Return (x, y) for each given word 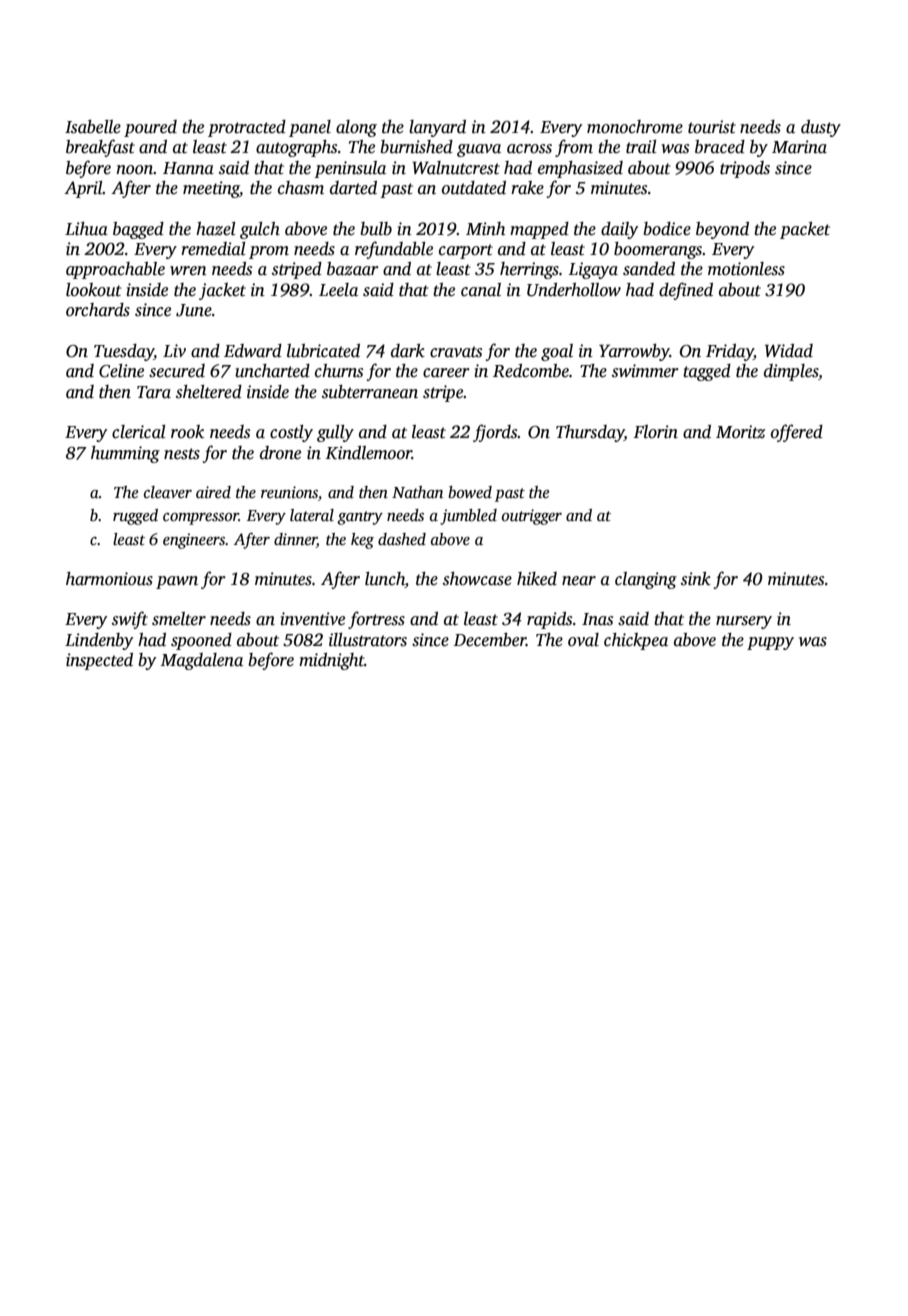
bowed (470, 492)
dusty (821, 128)
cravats (456, 352)
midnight (332, 661)
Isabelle (93, 127)
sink (696, 579)
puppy (770, 643)
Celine (121, 371)
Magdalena (202, 661)
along (356, 128)
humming (125, 454)
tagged (707, 372)
